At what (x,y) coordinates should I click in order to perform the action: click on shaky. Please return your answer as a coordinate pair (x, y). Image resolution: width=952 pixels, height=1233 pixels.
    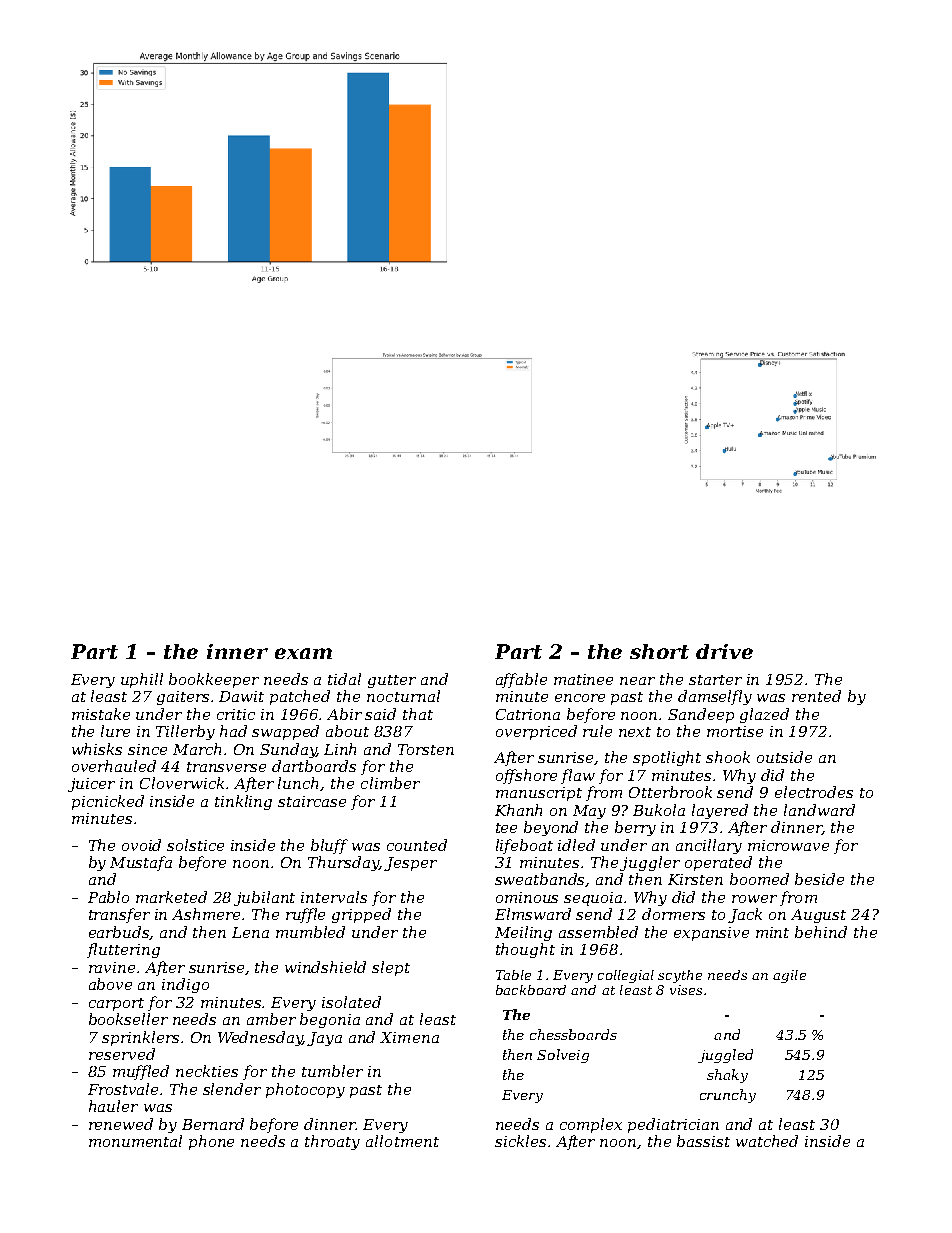
    Looking at the image, I should click on (727, 1076).
